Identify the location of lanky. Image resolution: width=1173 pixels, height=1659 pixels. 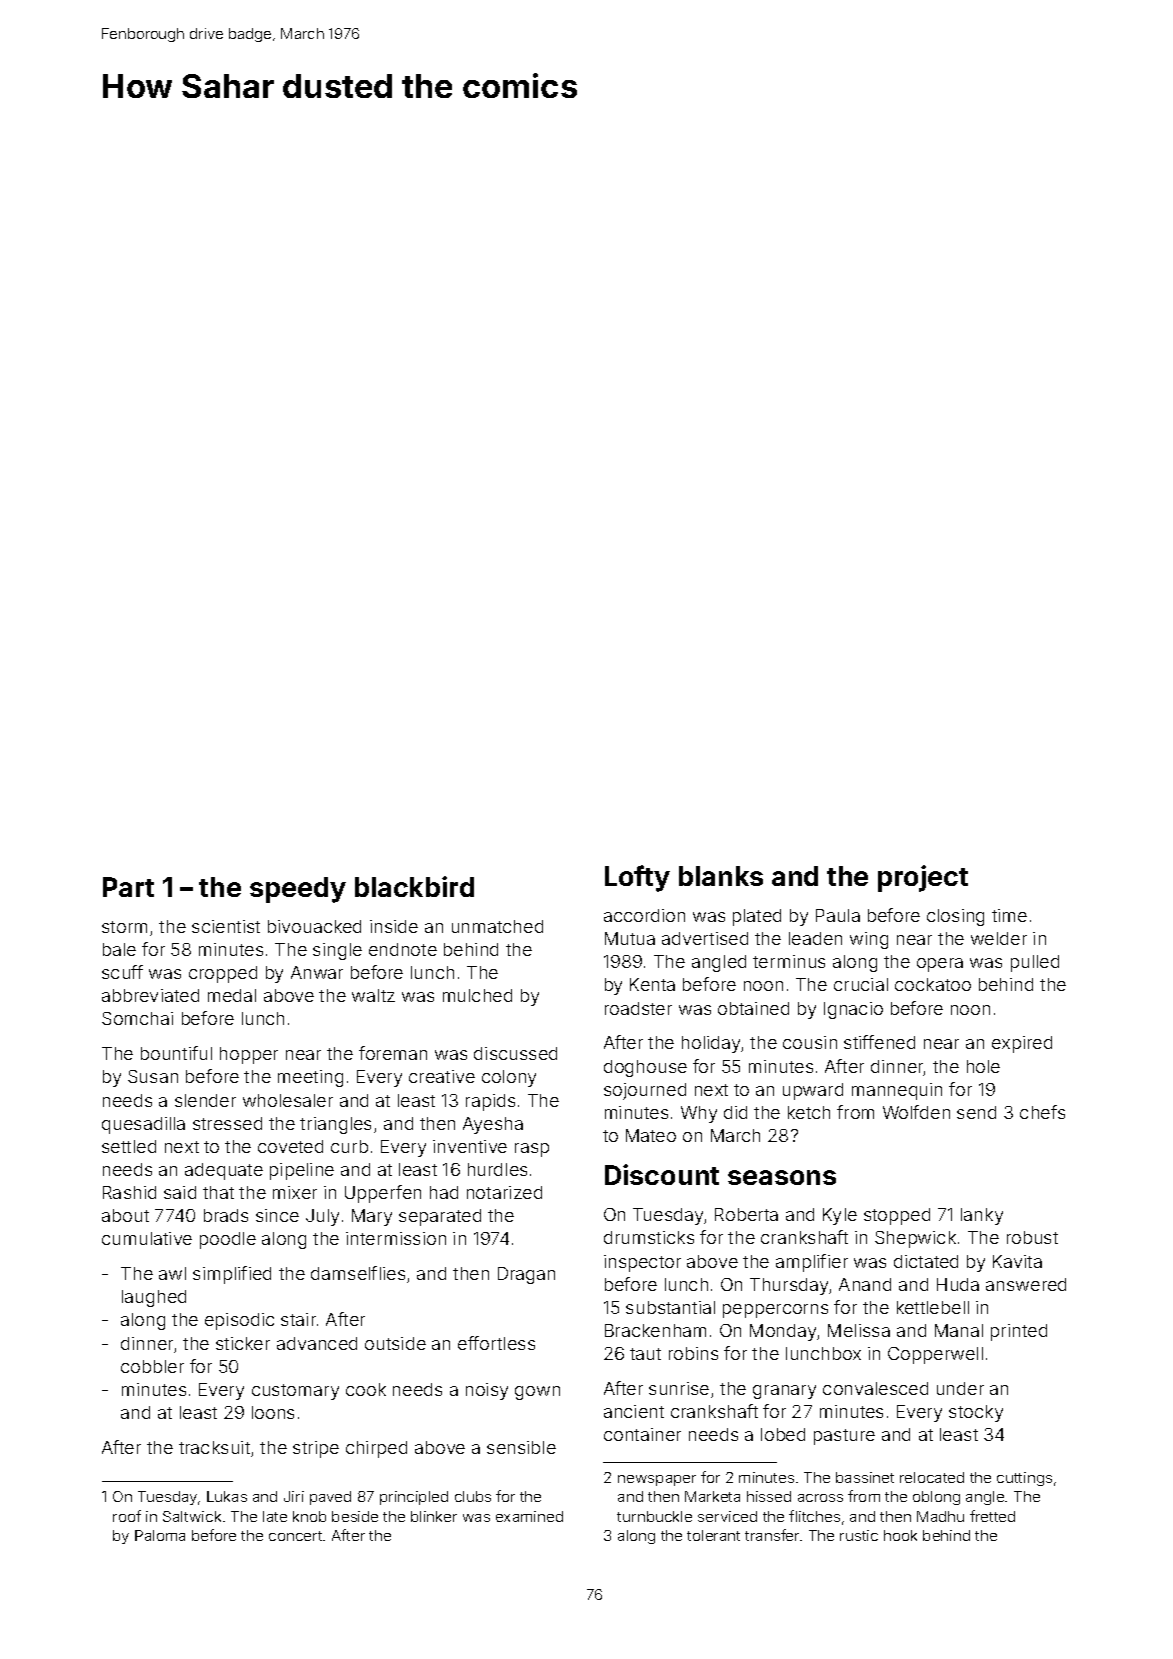
(982, 1216).
